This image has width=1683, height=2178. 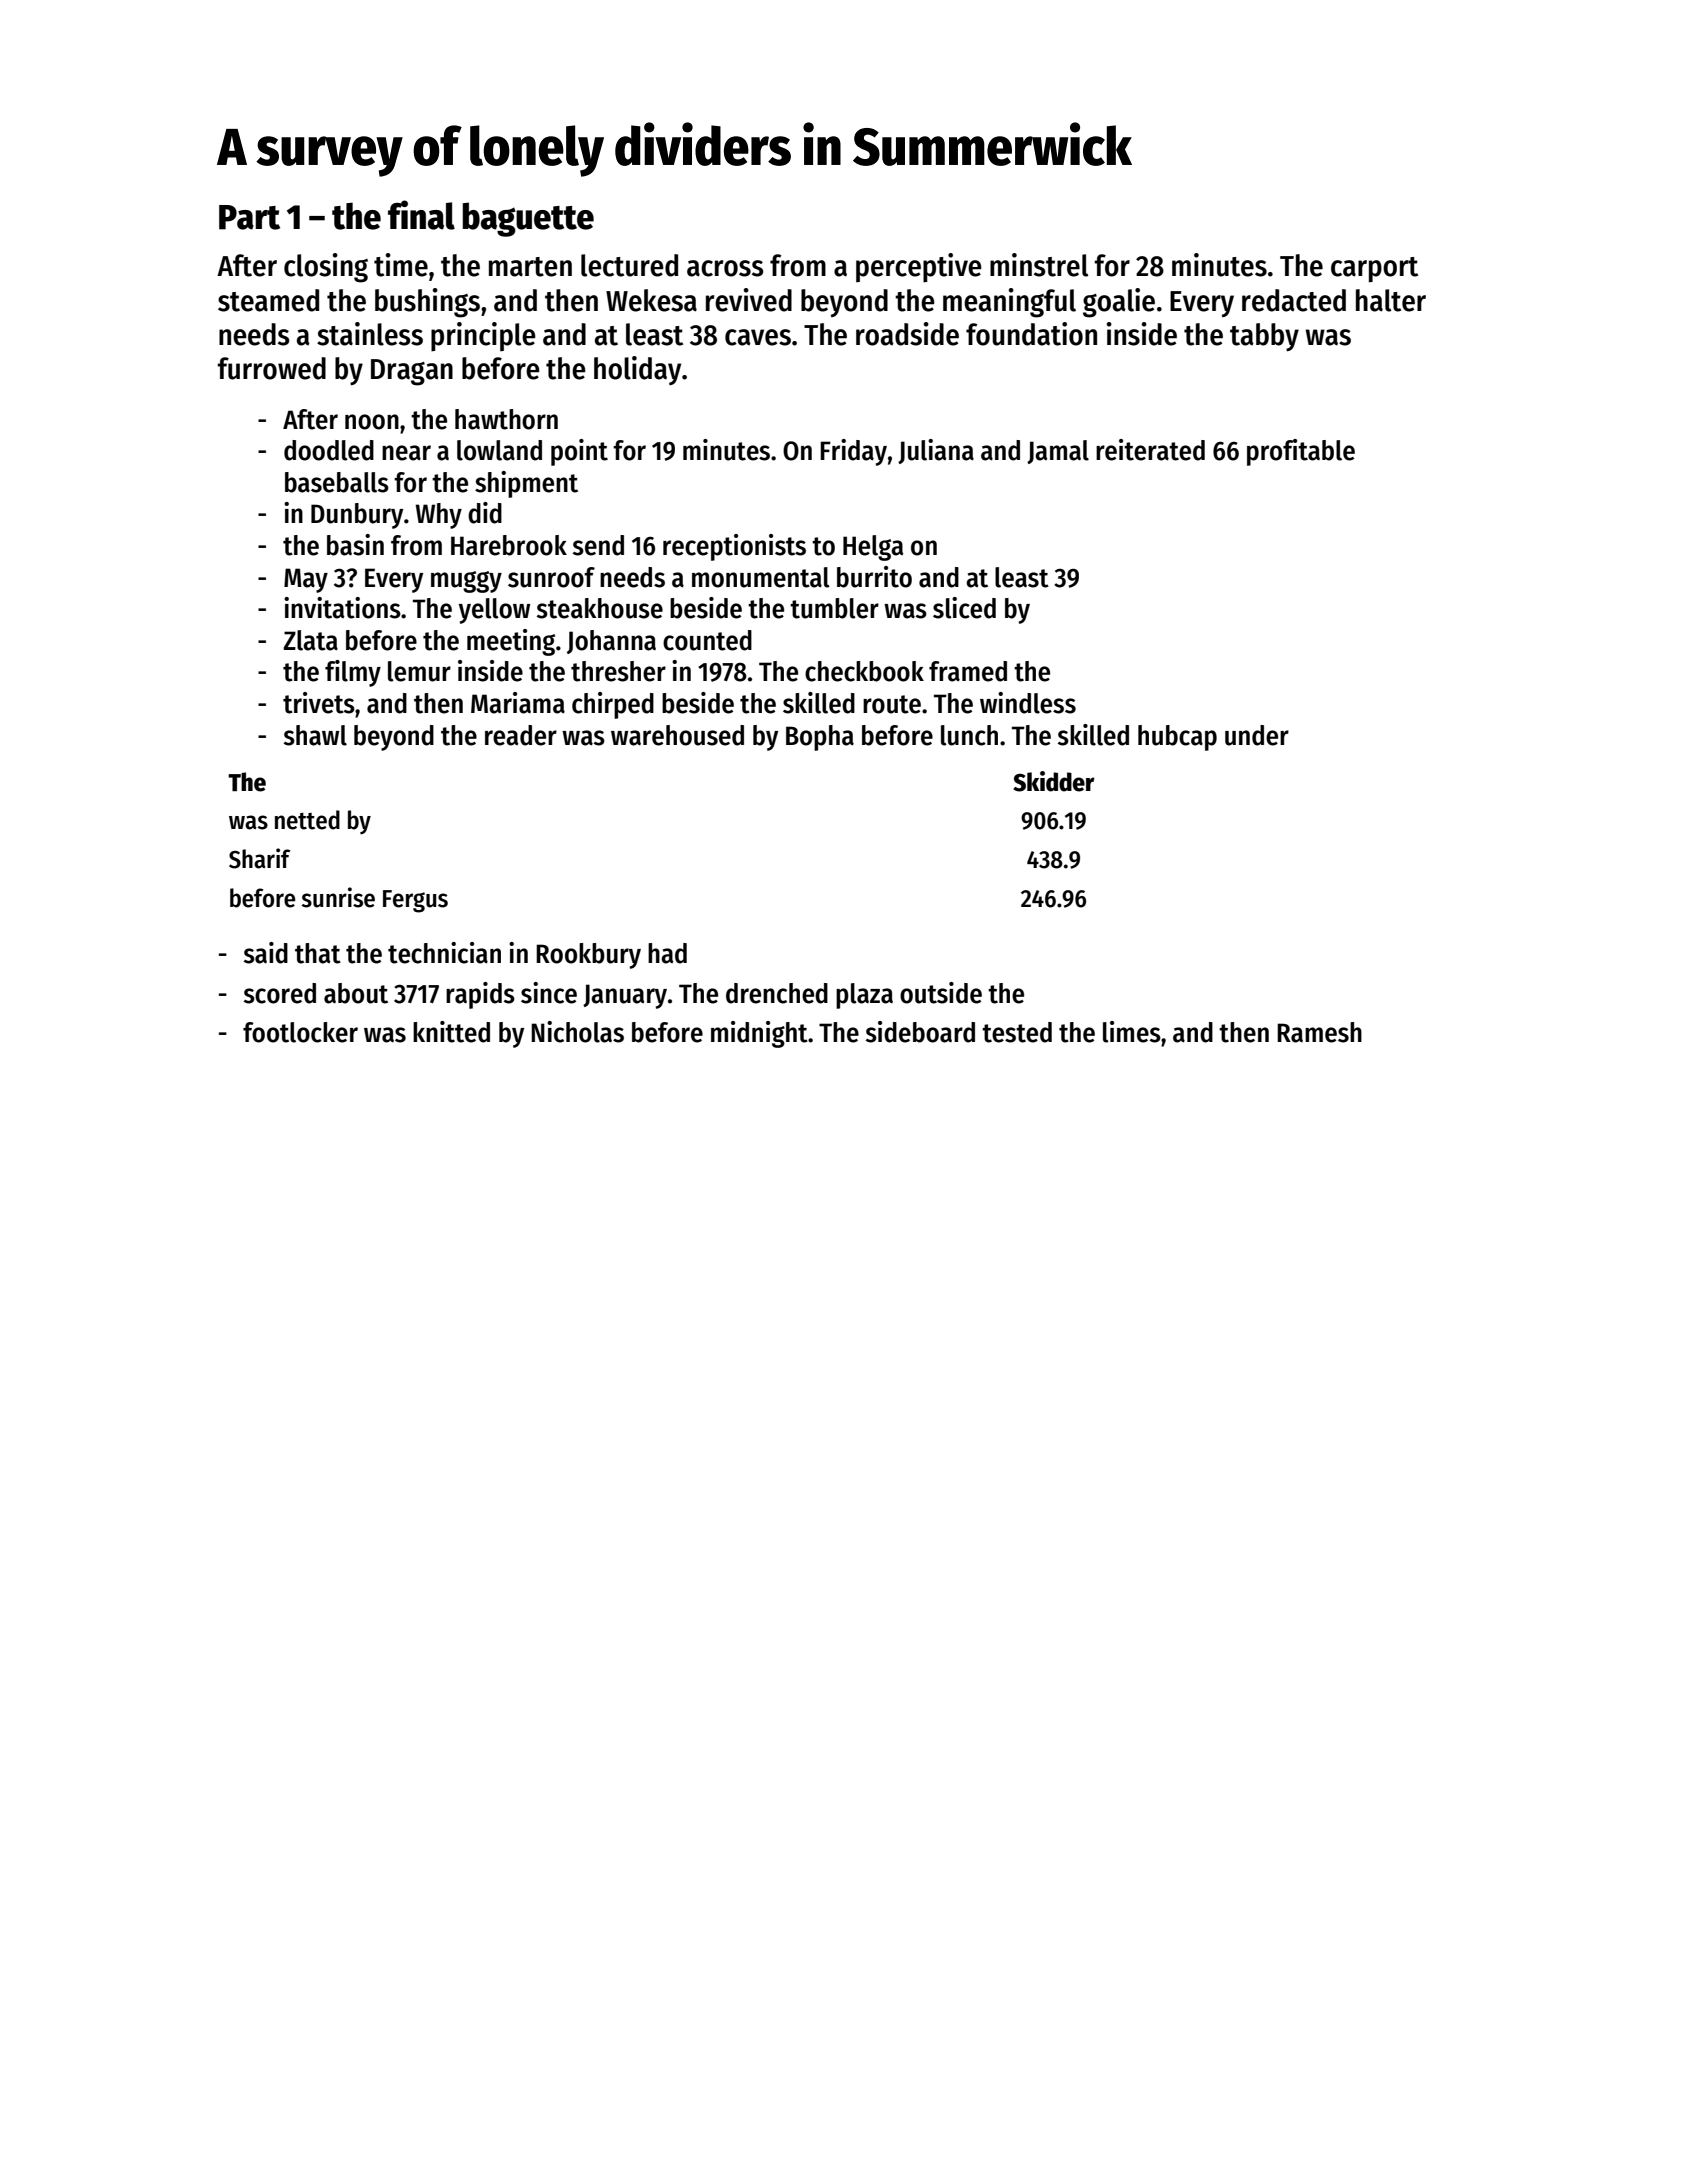 What do you see at coordinates (528, 219) in the image?
I see `baguette` at bounding box center [528, 219].
